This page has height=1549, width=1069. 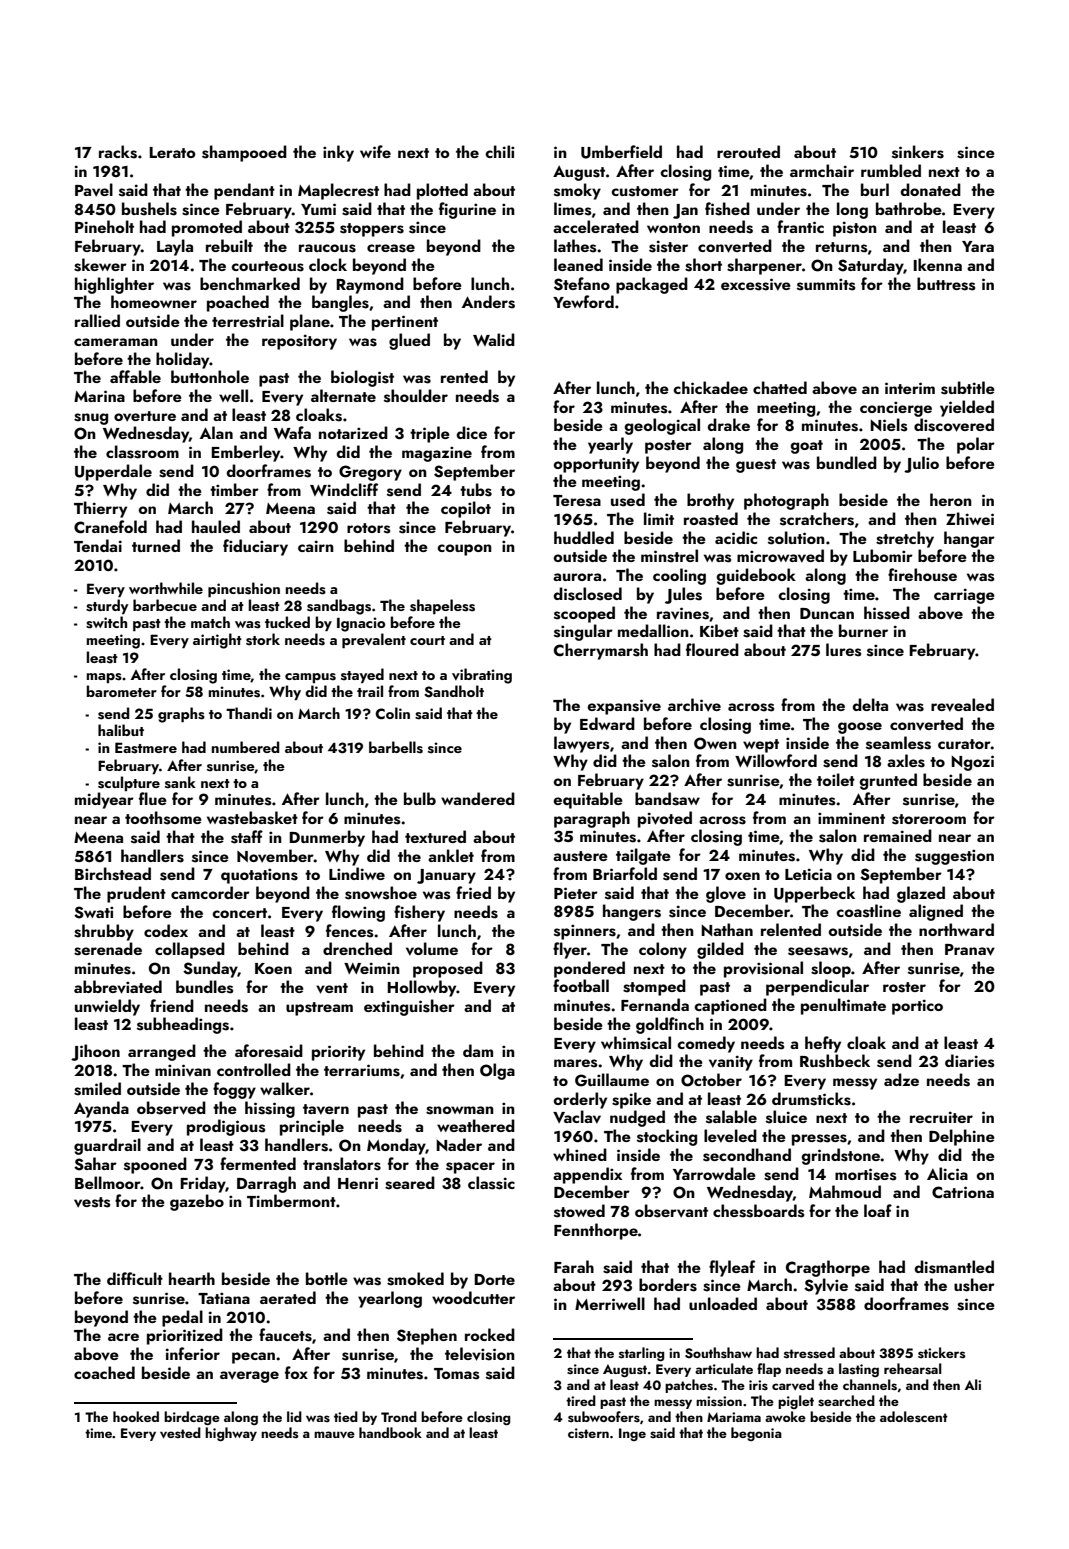 What do you see at coordinates (632, 912) in the page?
I see `hangers` at bounding box center [632, 912].
